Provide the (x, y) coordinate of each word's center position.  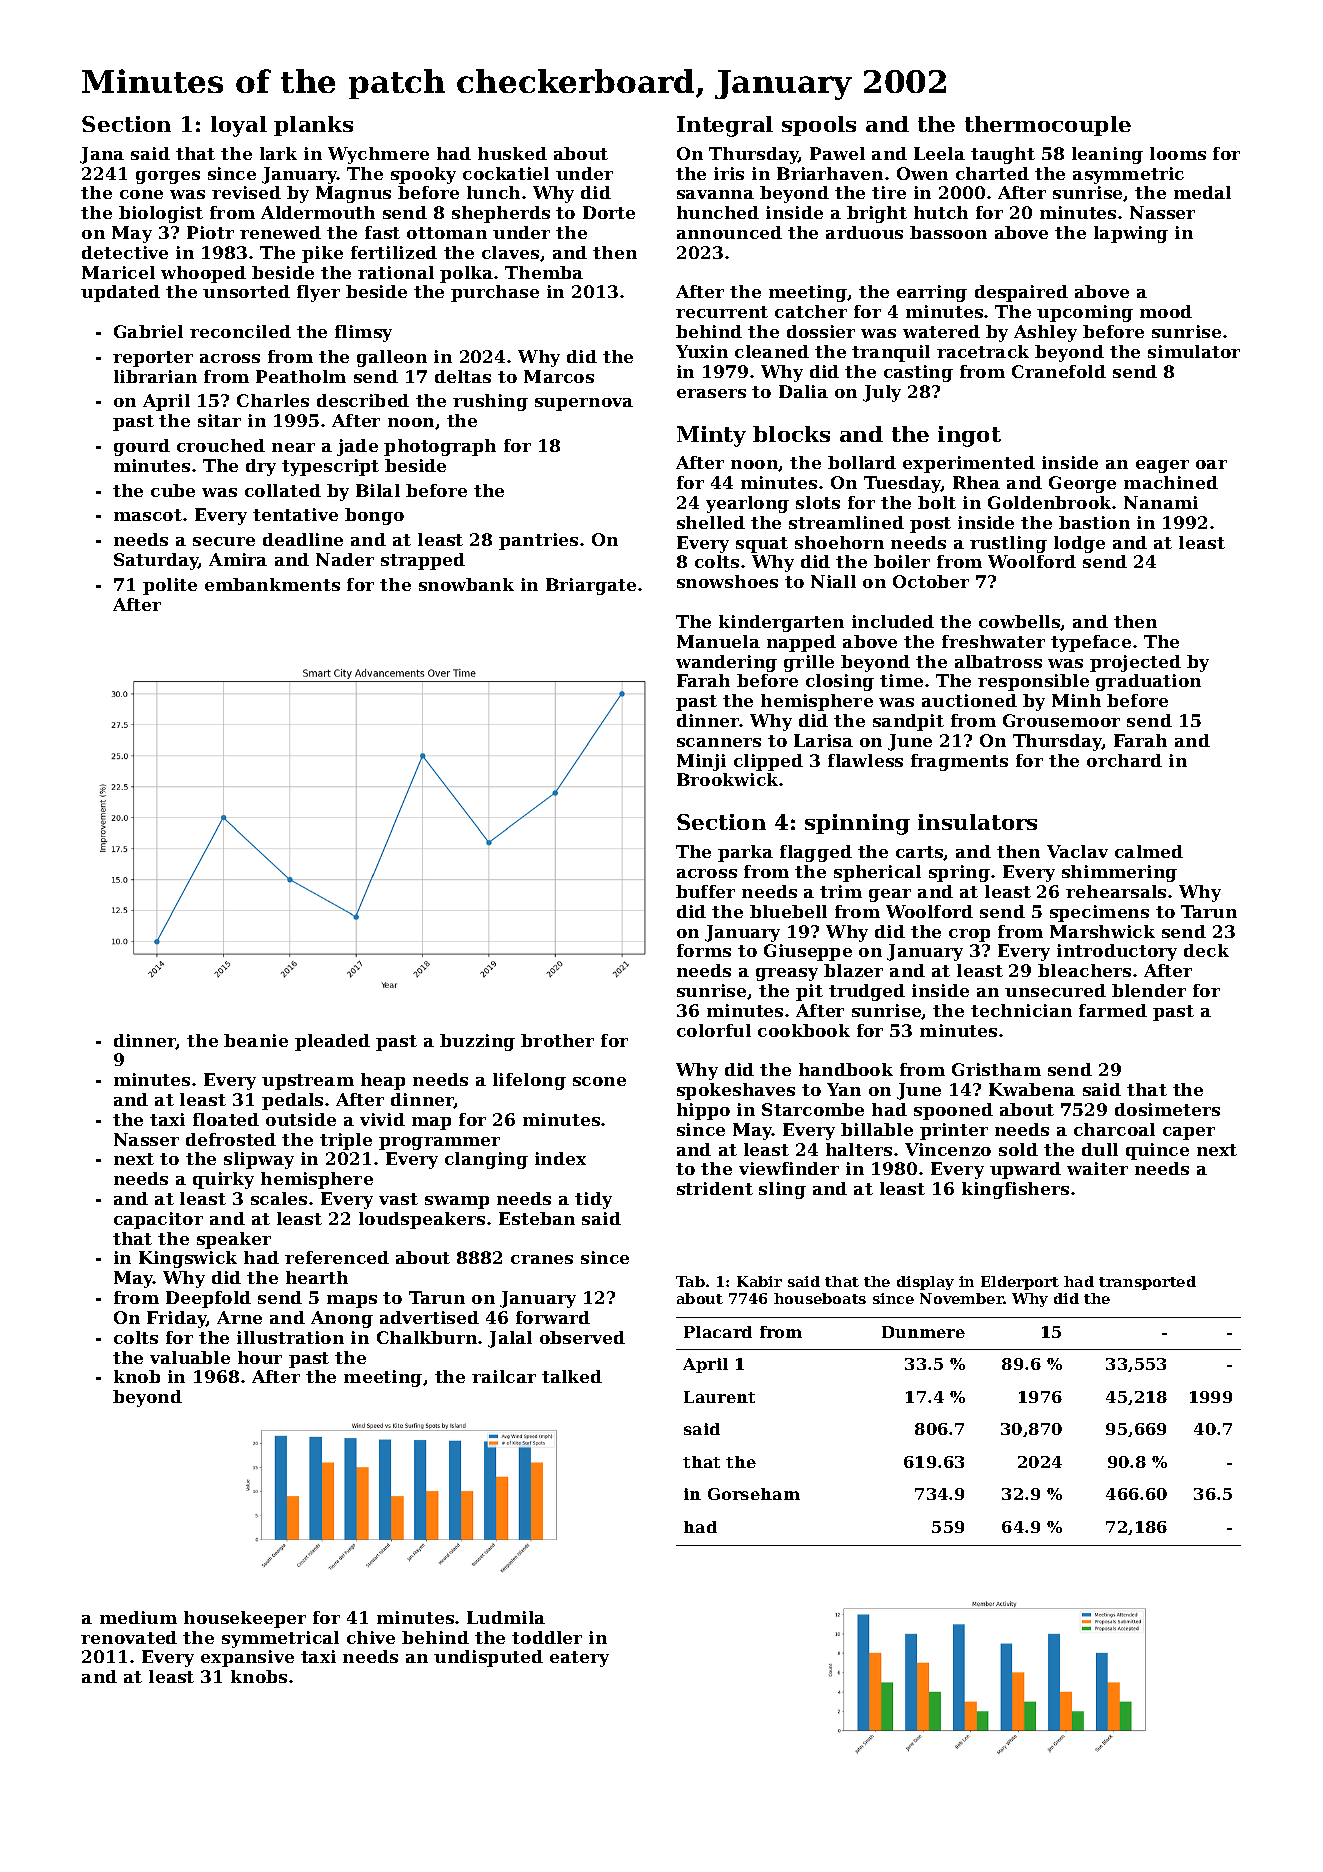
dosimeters (1167, 1109)
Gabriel (148, 331)
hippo (703, 1111)
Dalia (803, 391)
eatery (579, 1659)
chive (371, 1637)
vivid (382, 1119)
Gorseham (754, 1494)
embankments (272, 584)
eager (1162, 466)
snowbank (466, 584)
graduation (1148, 682)
